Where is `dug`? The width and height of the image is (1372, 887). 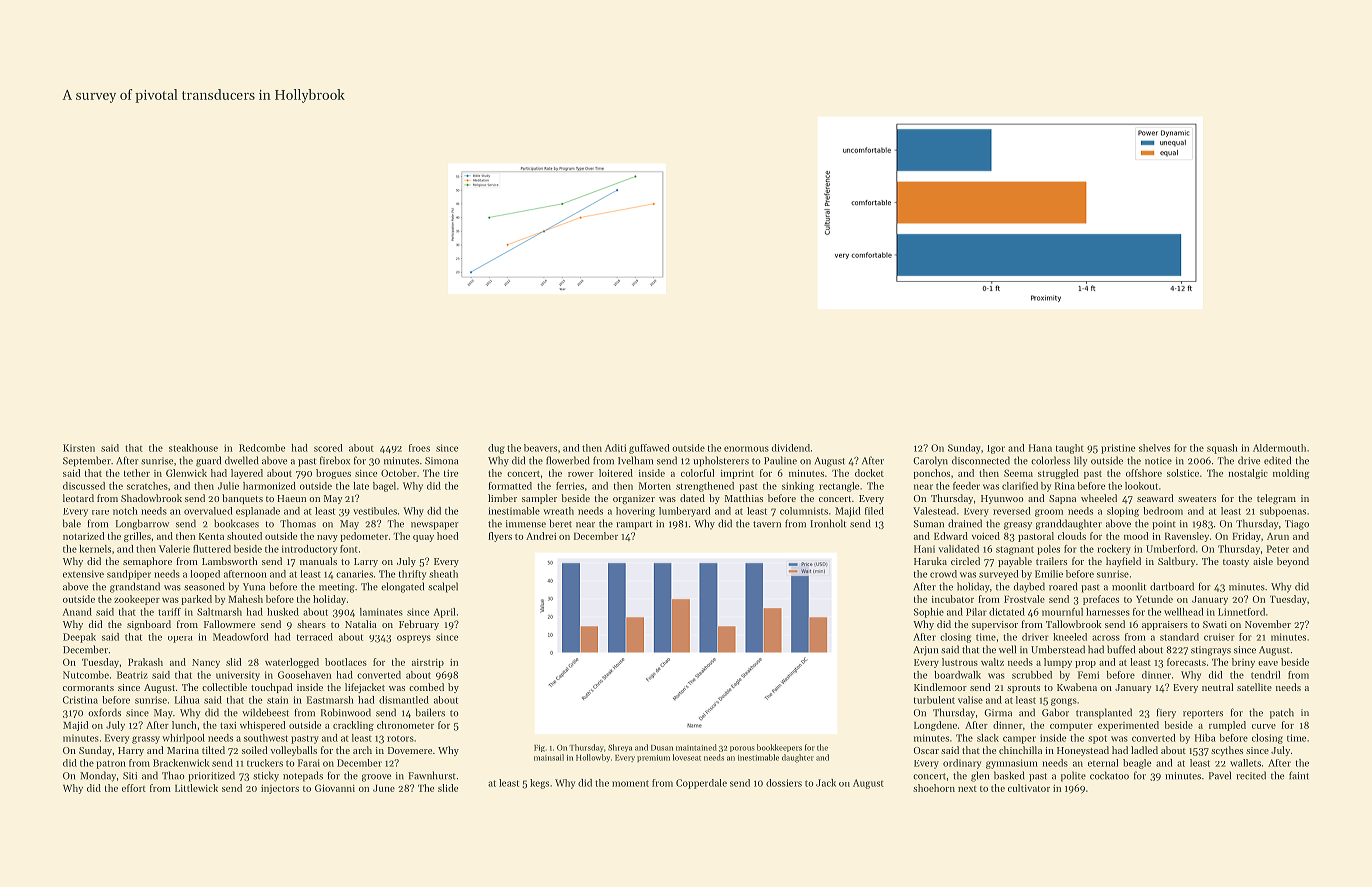
dug is located at coordinates (496, 449).
